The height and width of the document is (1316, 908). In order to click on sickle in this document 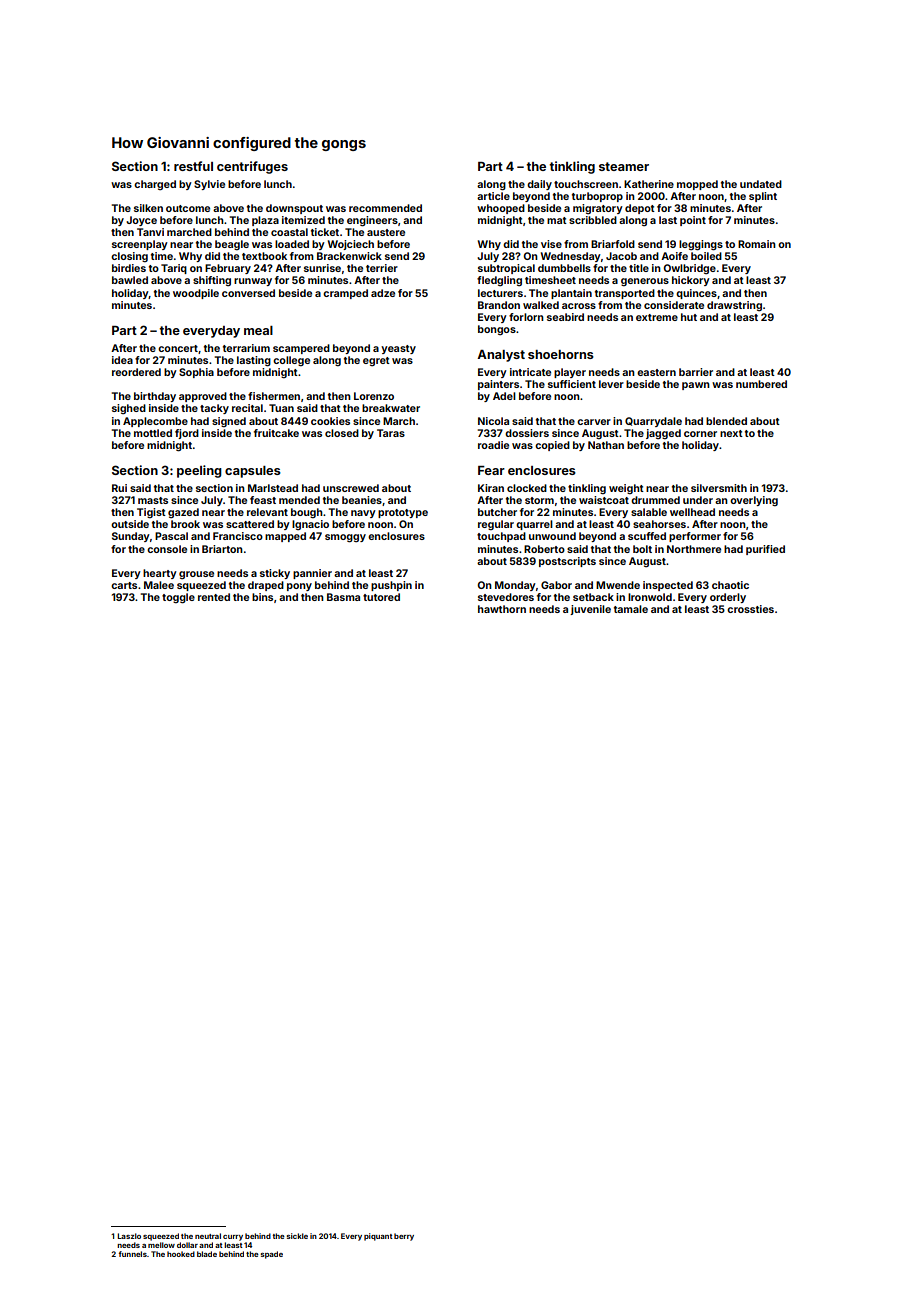, I will do `click(297, 1236)`.
